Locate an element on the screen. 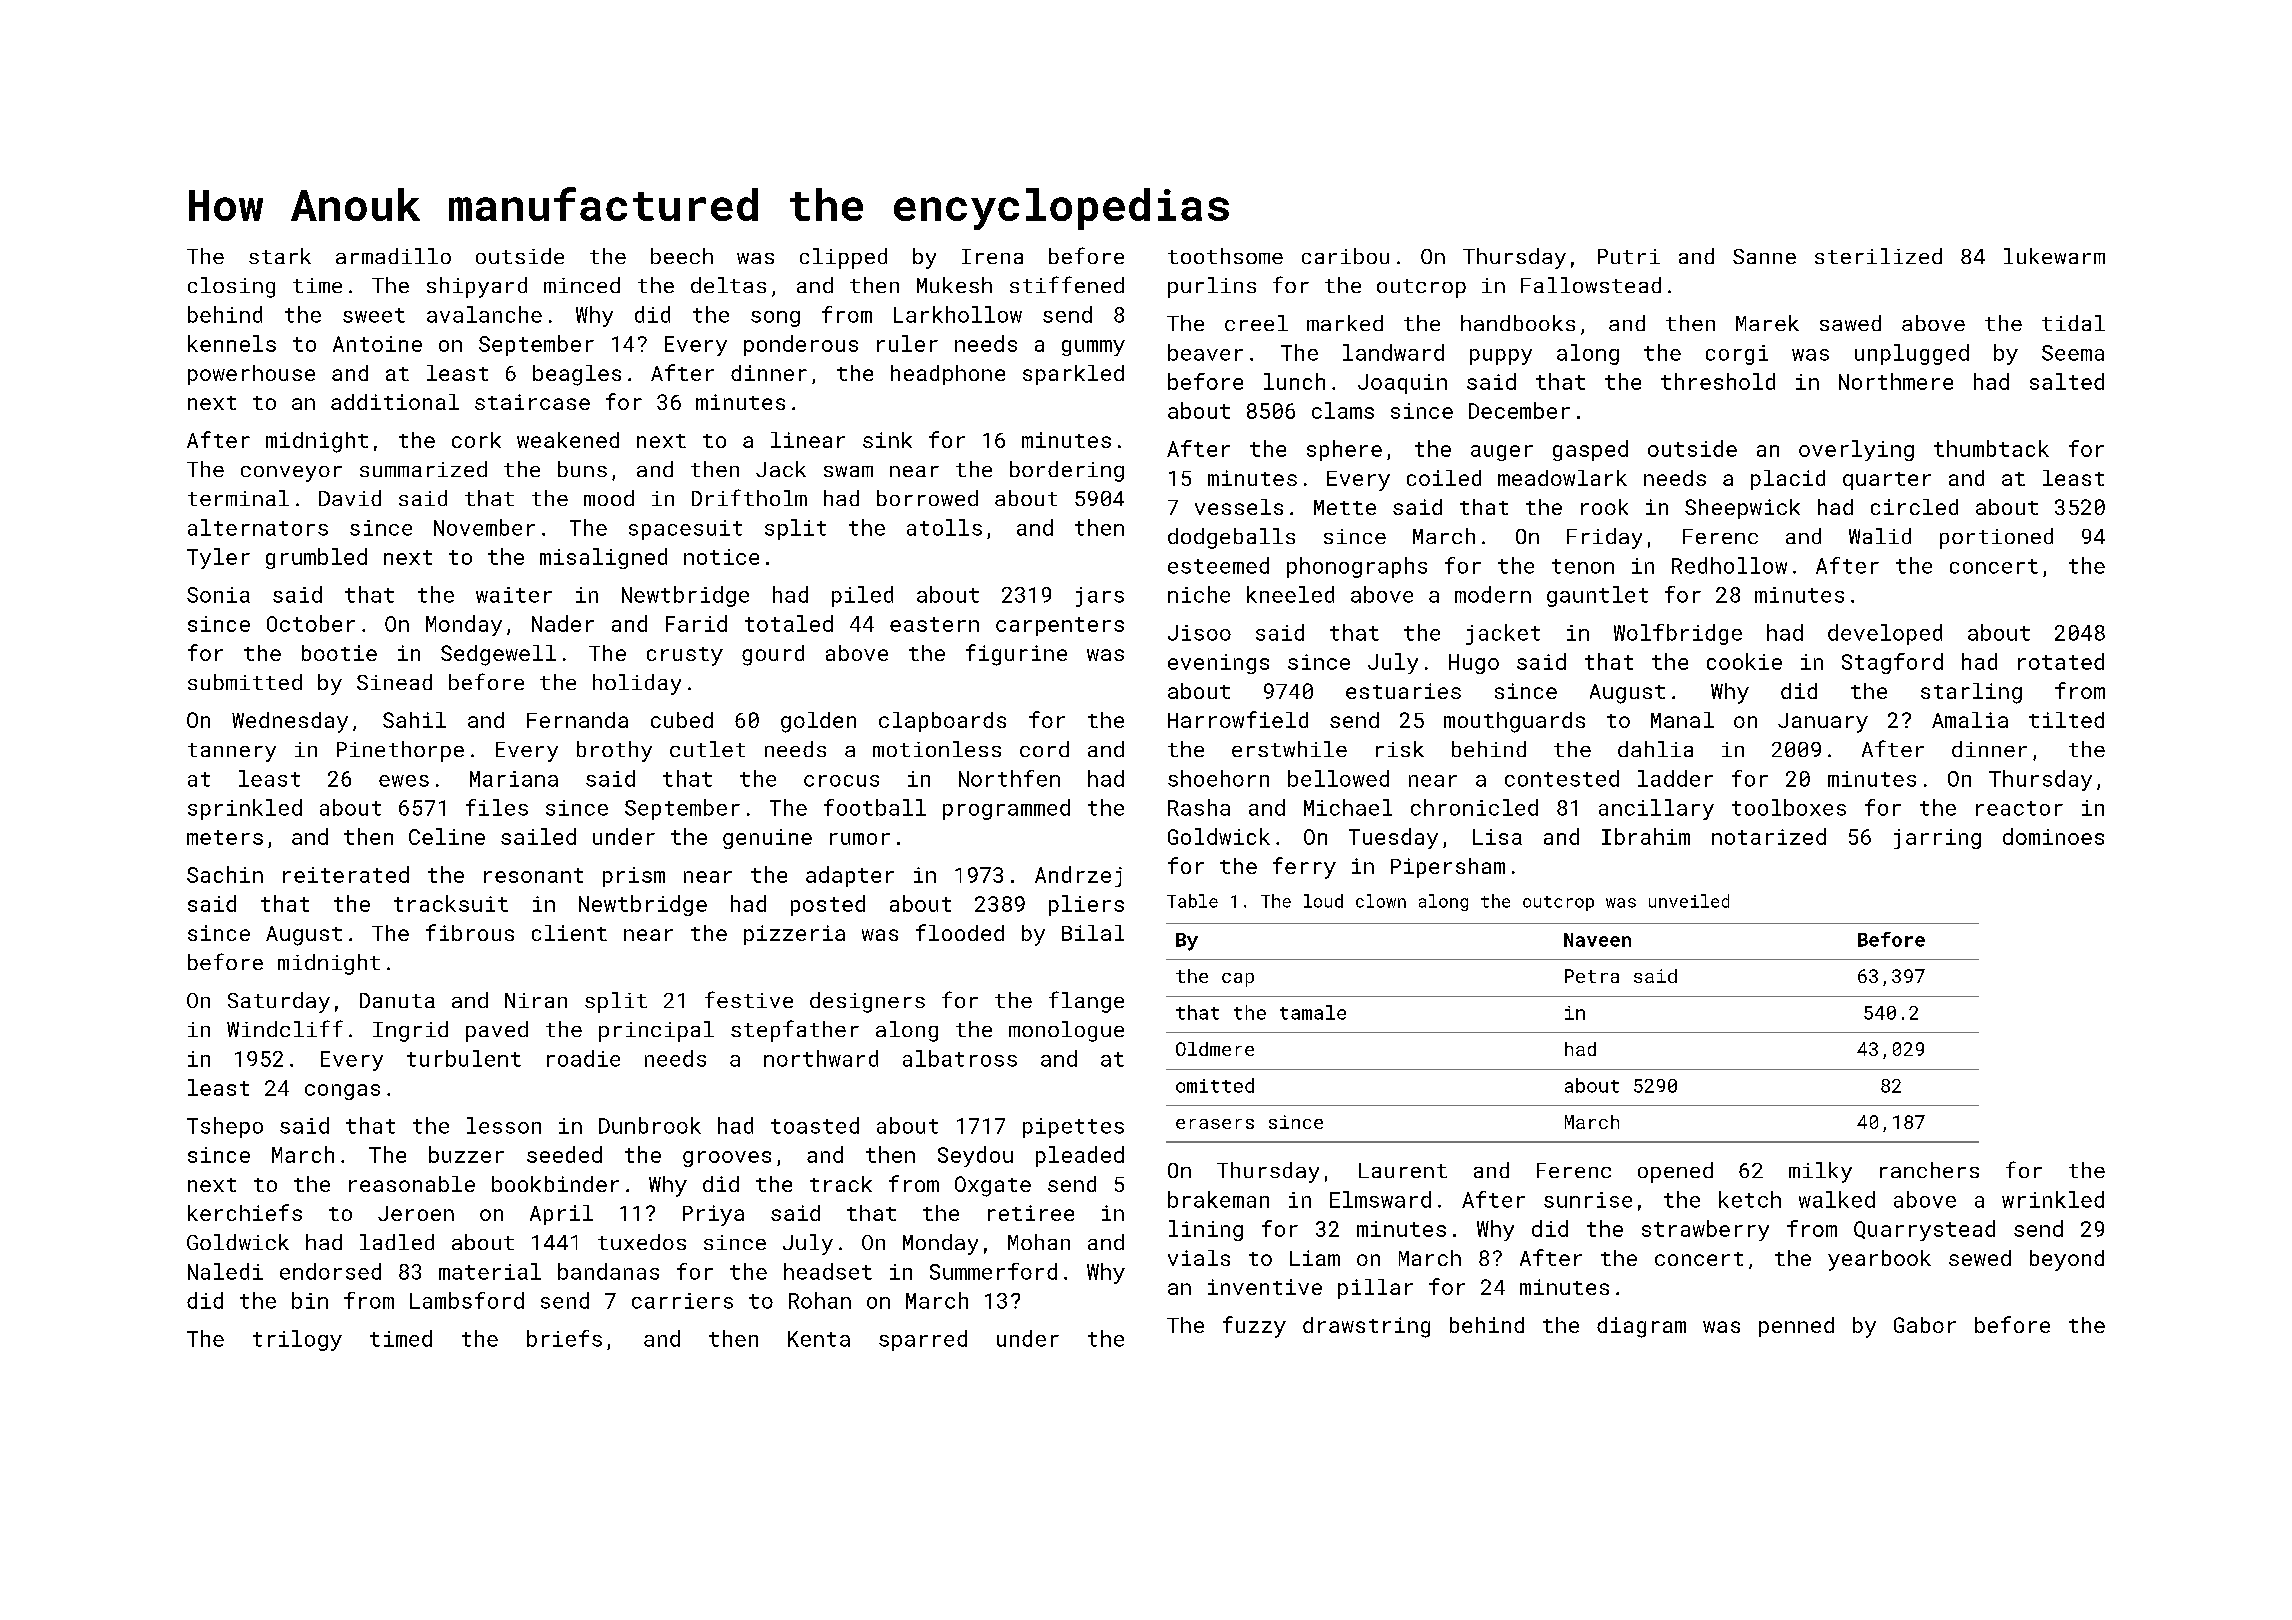 Image resolution: width=2292 pixels, height=1620 pixels. Mette is located at coordinates (1345, 507).
